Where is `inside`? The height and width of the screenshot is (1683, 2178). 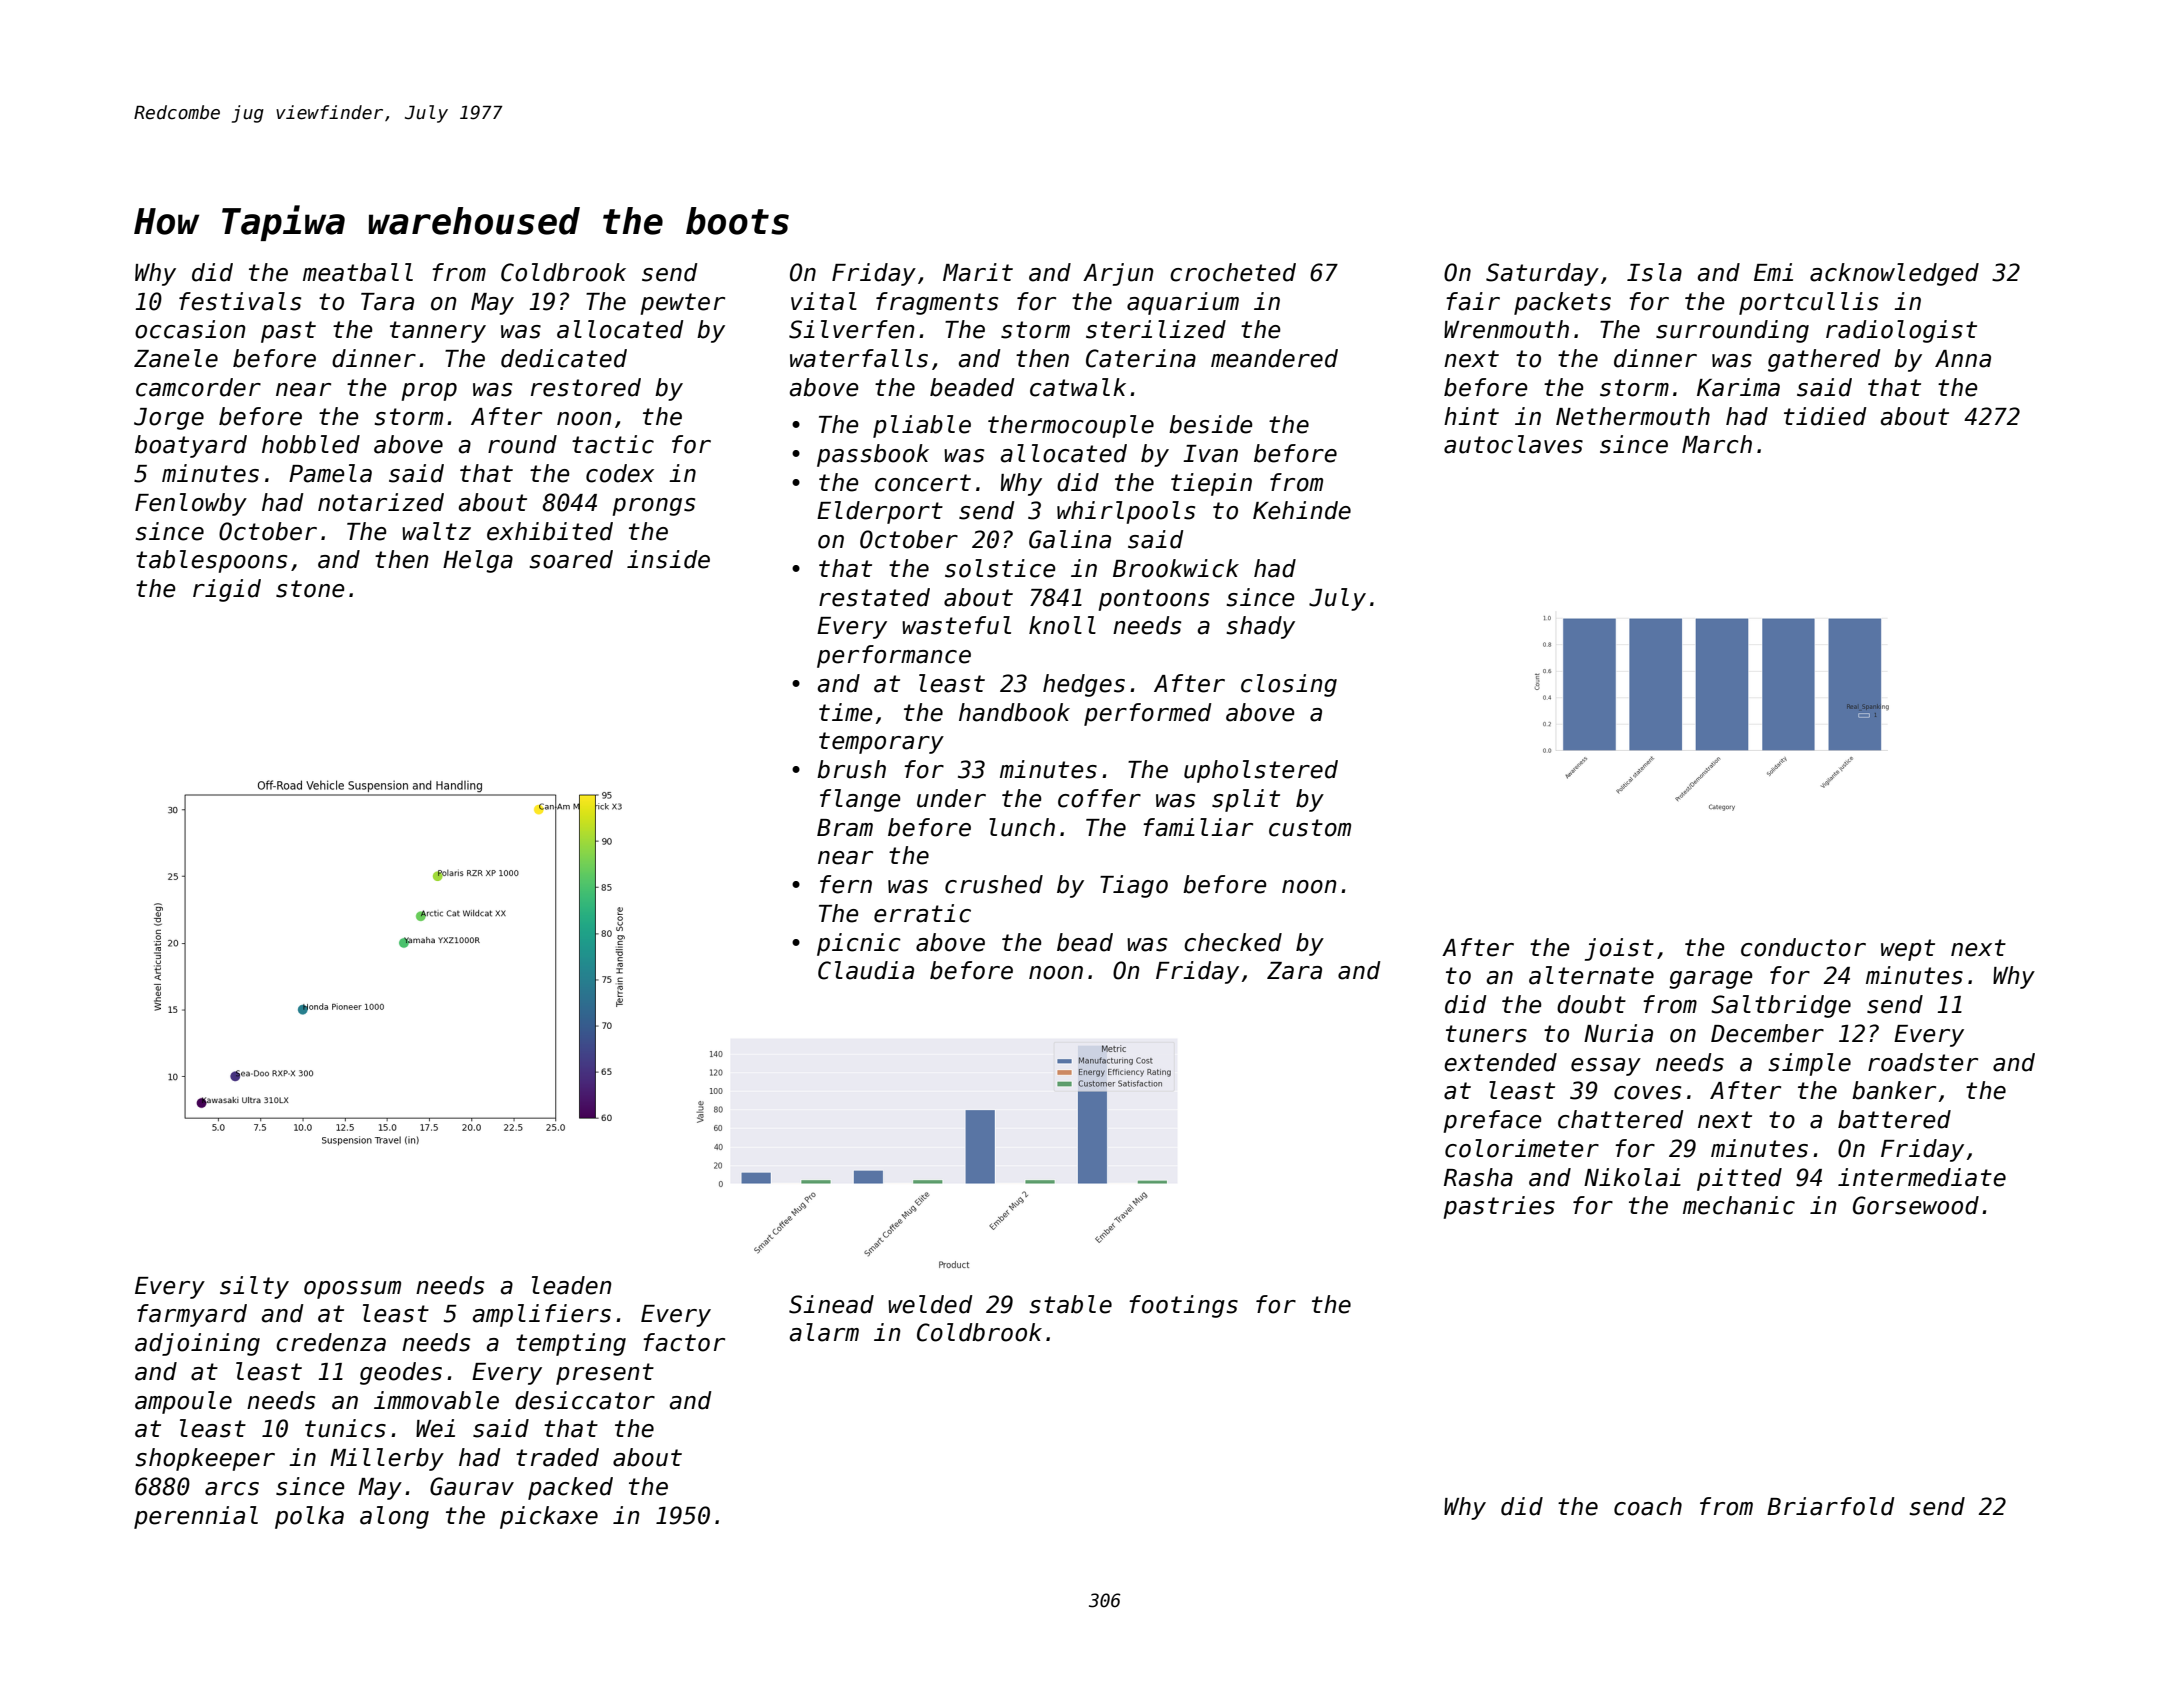 inside is located at coordinates (668, 559).
